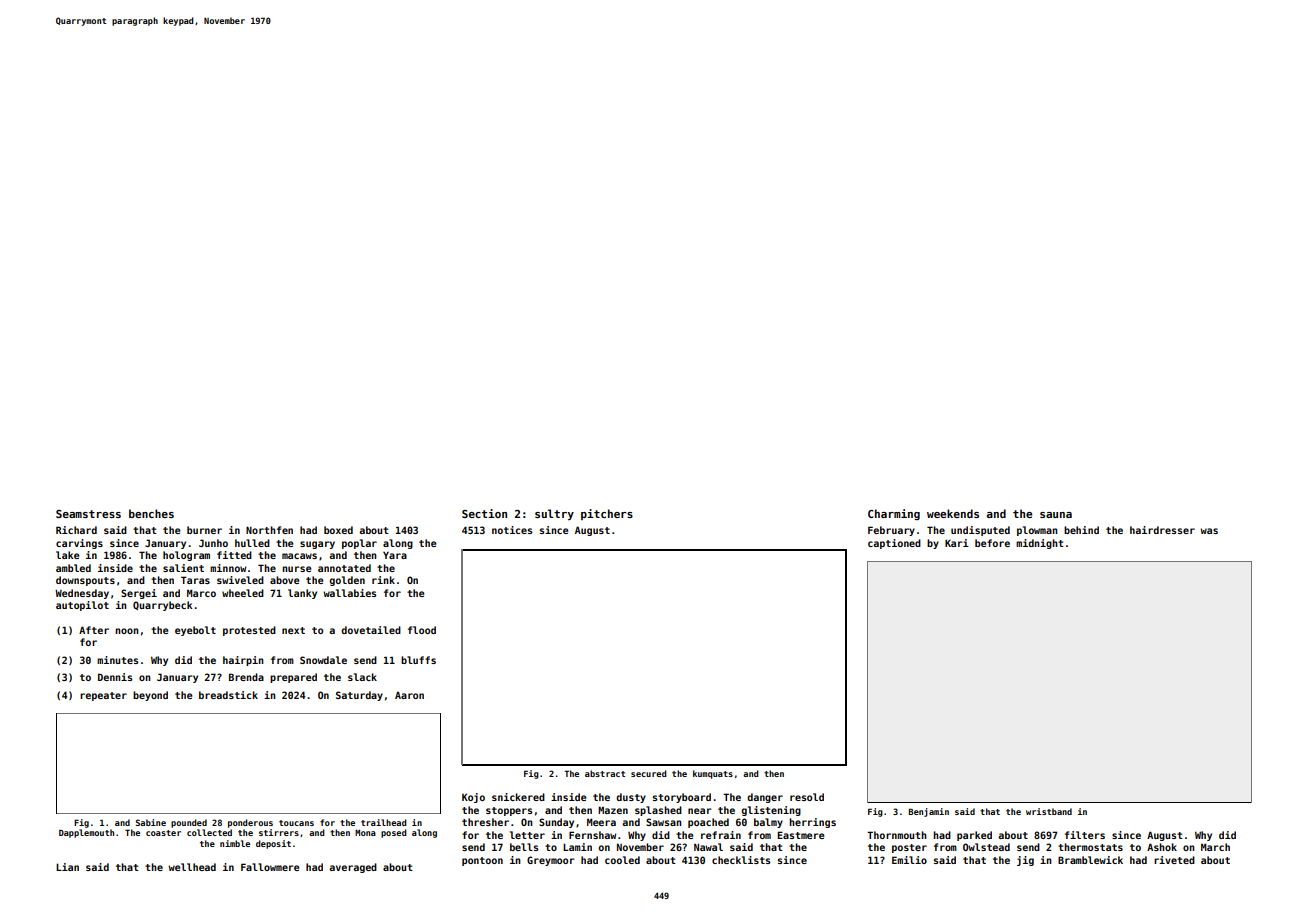 This screenshot has height=924, width=1308. What do you see at coordinates (422, 630) in the screenshot?
I see `flood` at bounding box center [422, 630].
